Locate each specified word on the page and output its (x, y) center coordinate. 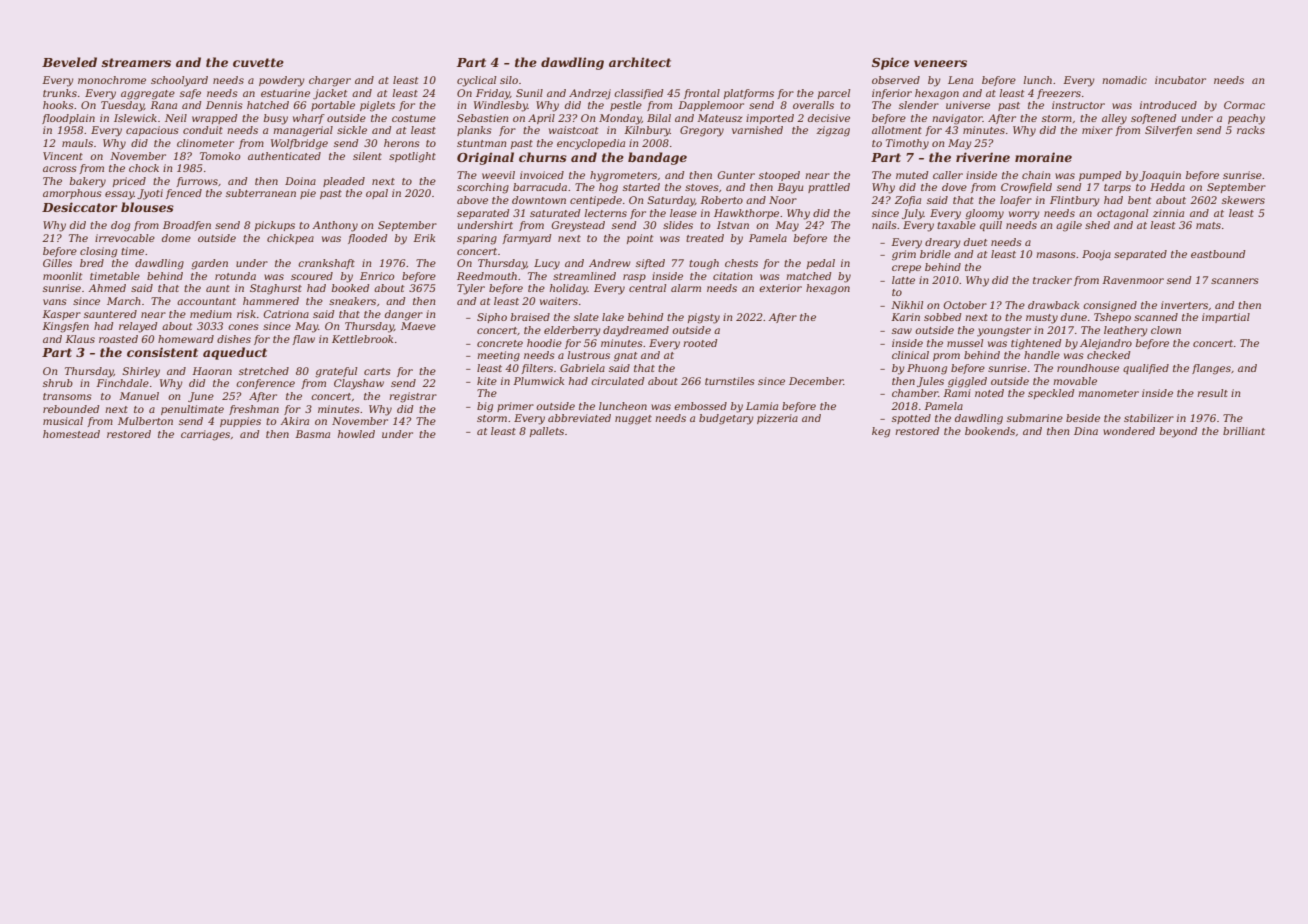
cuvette (258, 62)
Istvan (733, 225)
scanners (1235, 281)
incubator (1180, 80)
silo (509, 80)
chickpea (290, 239)
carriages (205, 435)
